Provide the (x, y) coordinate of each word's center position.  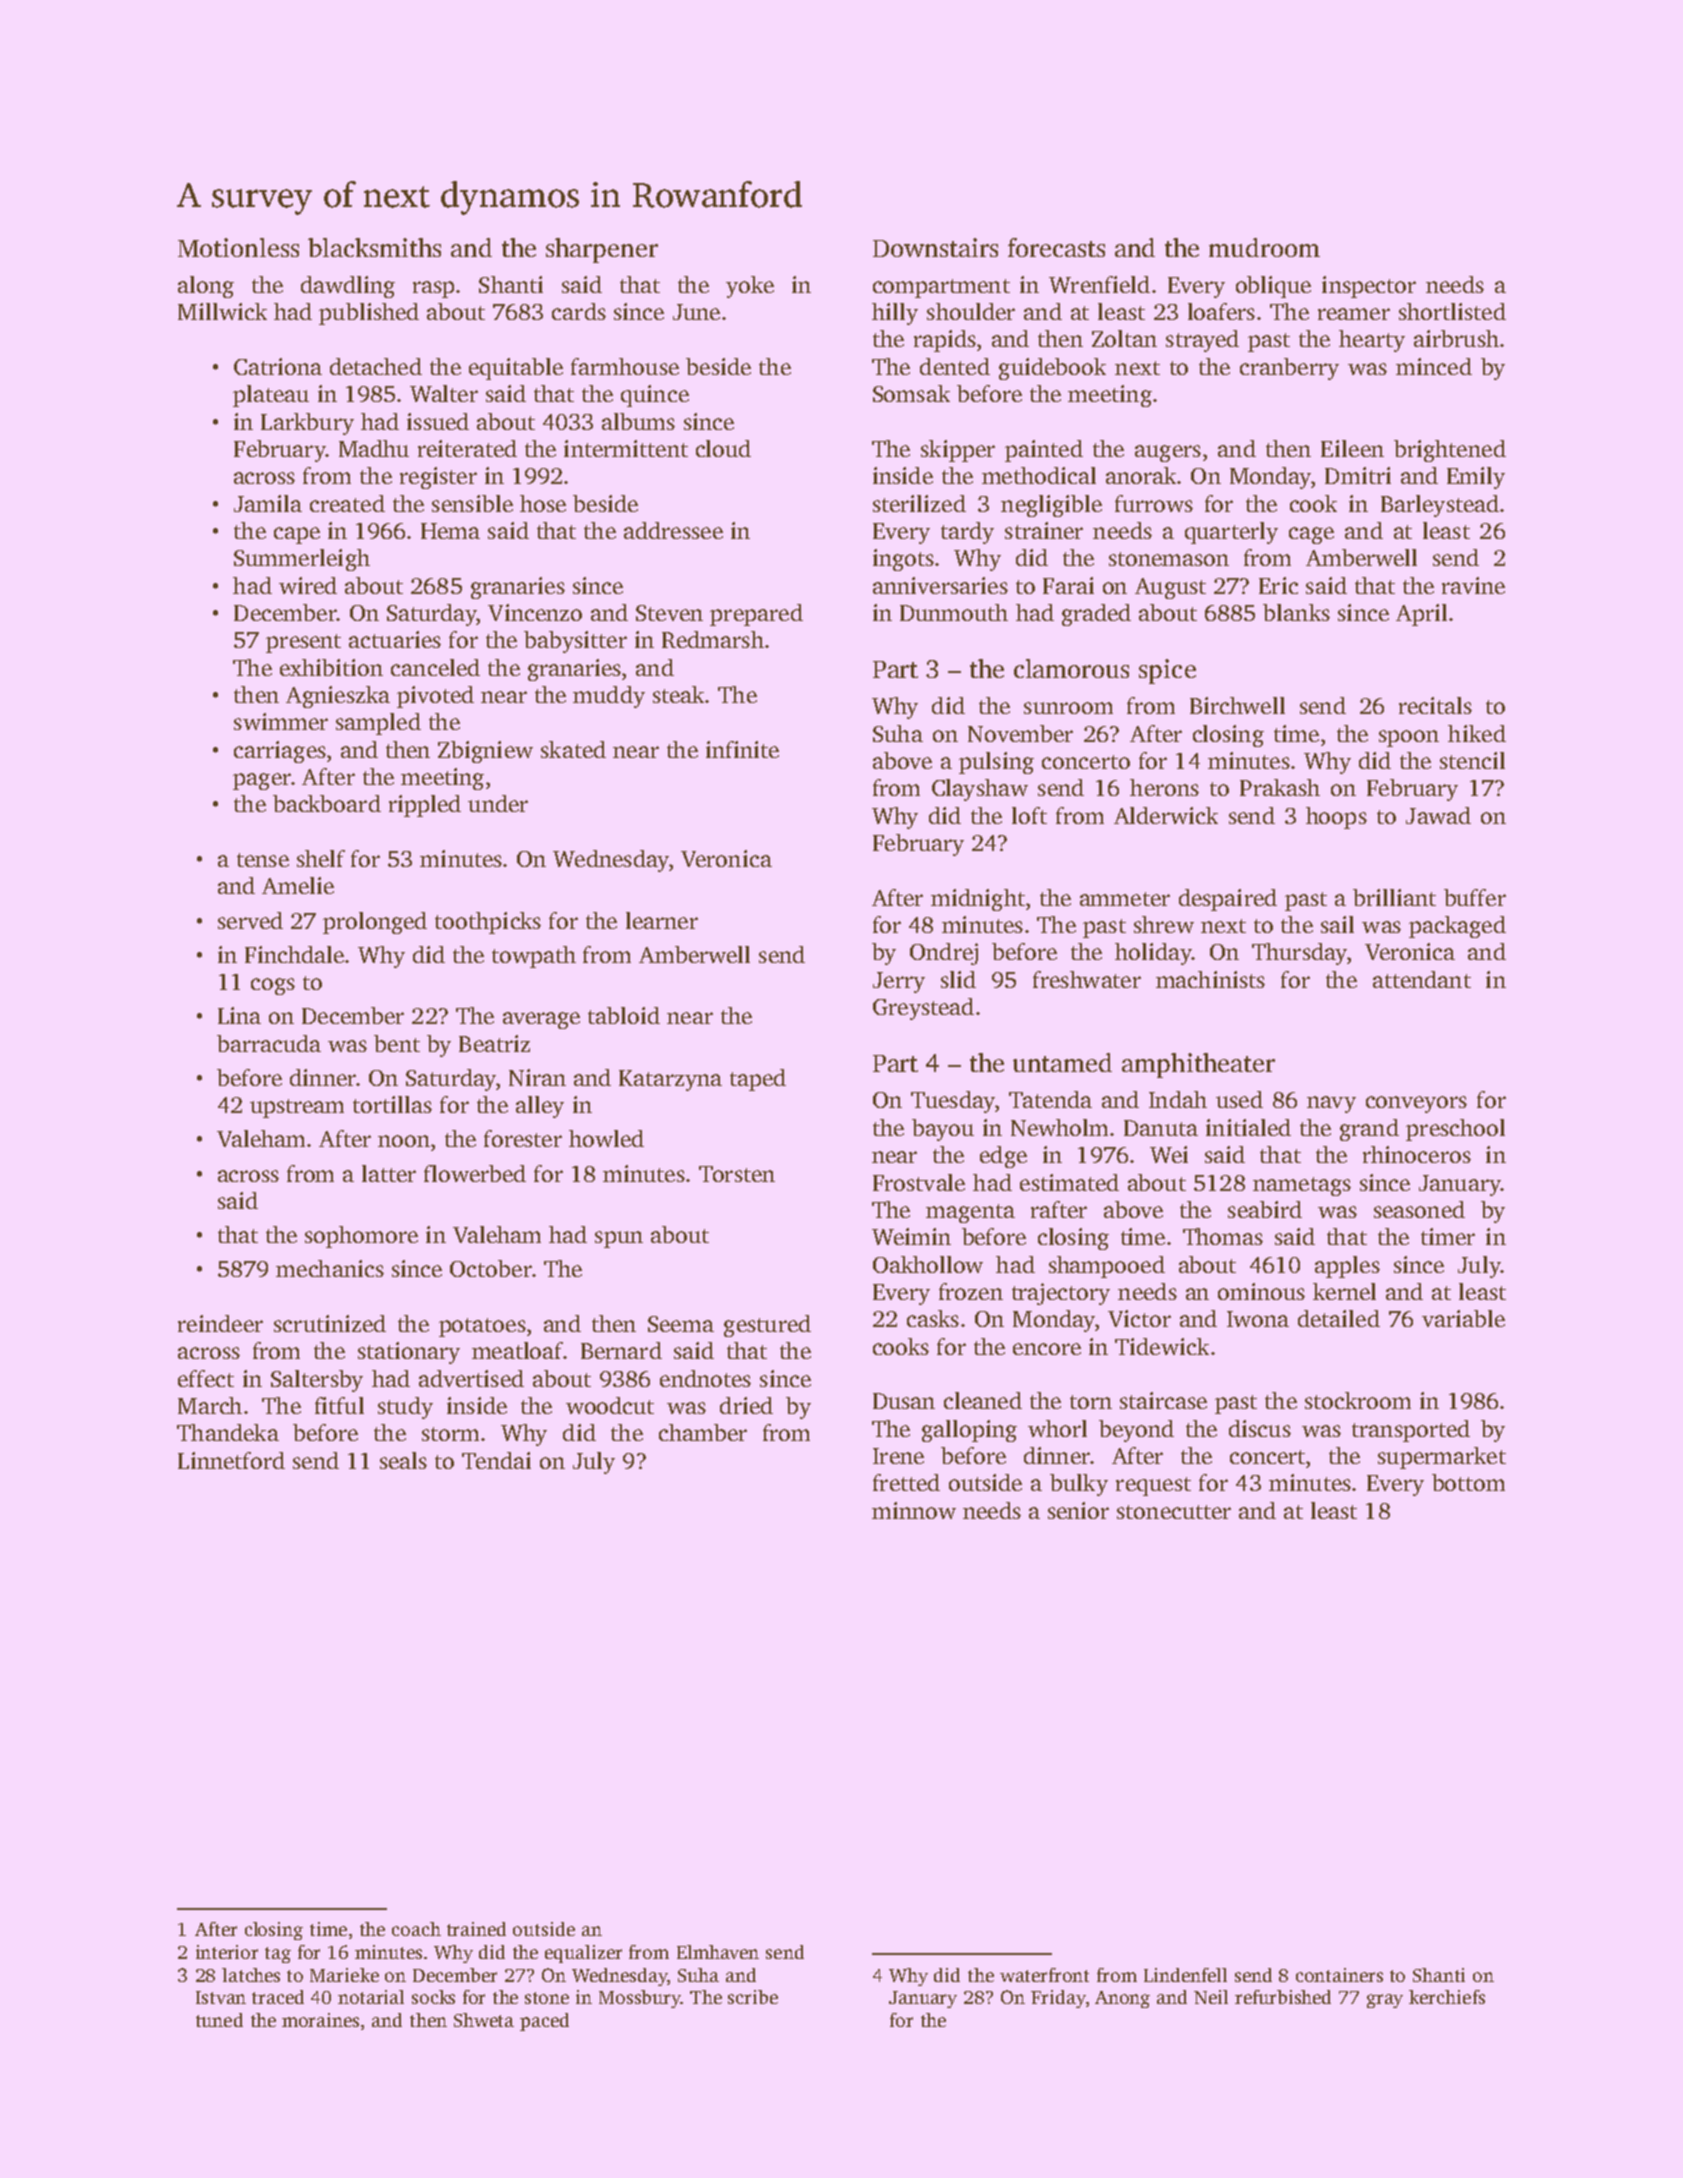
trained (476, 1929)
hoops (1336, 818)
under (498, 803)
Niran (537, 1077)
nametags (1302, 1186)
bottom (1468, 1482)
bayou (943, 1130)
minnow (914, 1510)
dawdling (348, 287)
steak (679, 694)
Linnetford (231, 1460)
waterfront (1044, 1975)
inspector (1369, 287)
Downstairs (935, 247)
